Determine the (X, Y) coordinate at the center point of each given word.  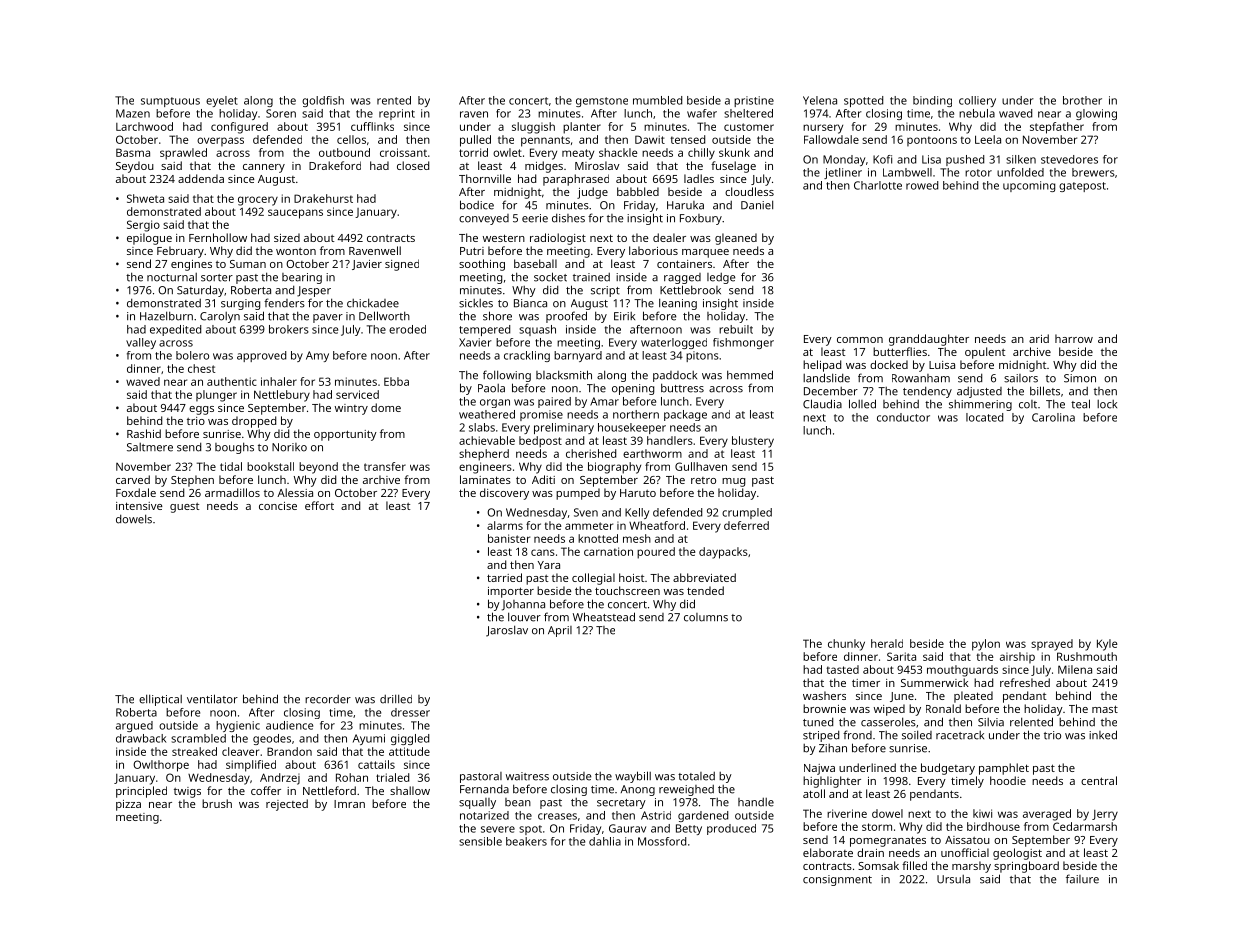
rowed (922, 185)
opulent (985, 353)
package (685, 415)
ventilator (212, 699)
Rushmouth (1087, 656)
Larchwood (144, 126)
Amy (317, 356)
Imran (349, 804)
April (560, 631)
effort (319, 505)
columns (706, 617)
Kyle (1107, 645)
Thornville (485, 178)
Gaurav (627, 828)
